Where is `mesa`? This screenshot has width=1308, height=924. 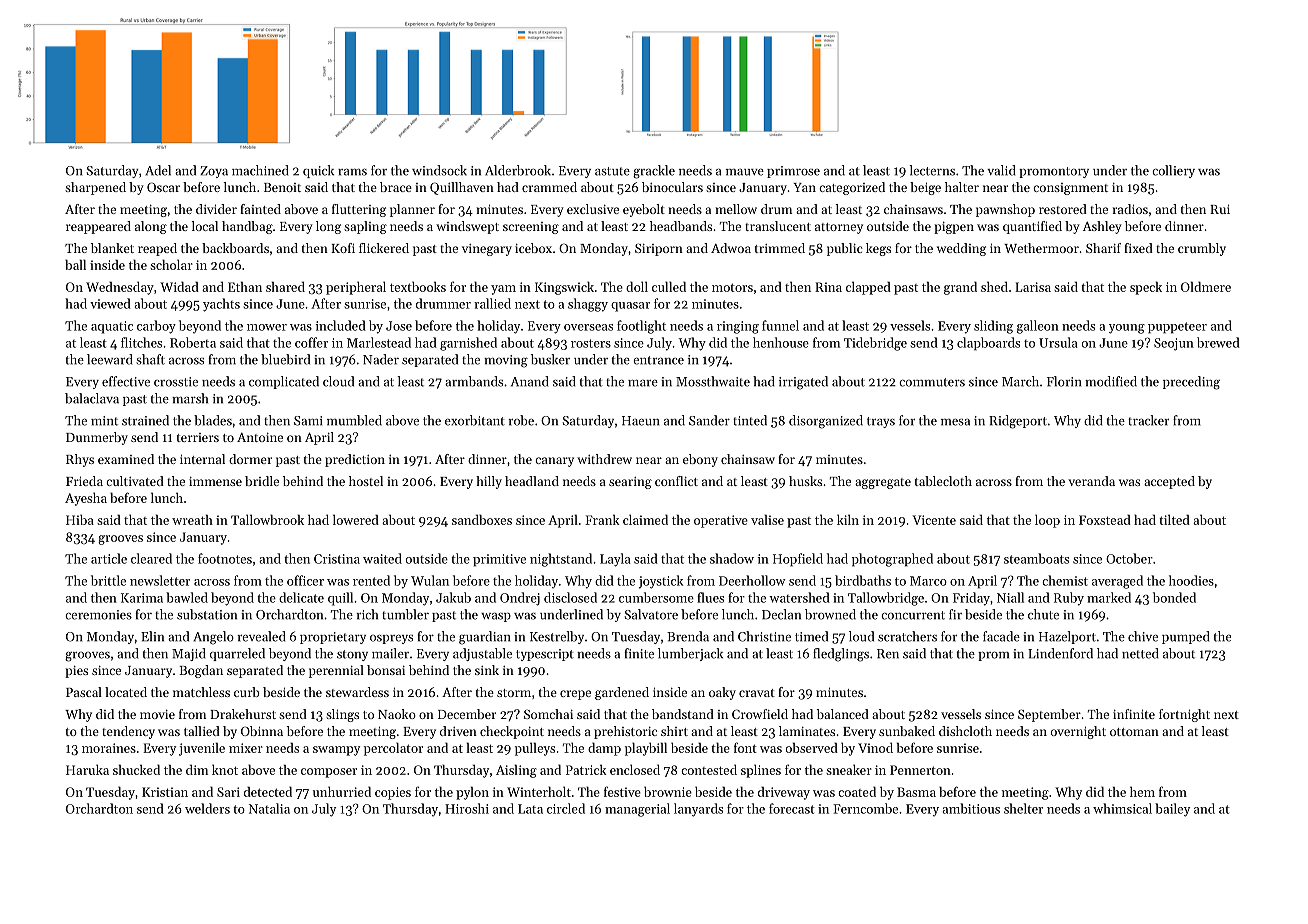
mesa is located at coordinates (955, 422).
